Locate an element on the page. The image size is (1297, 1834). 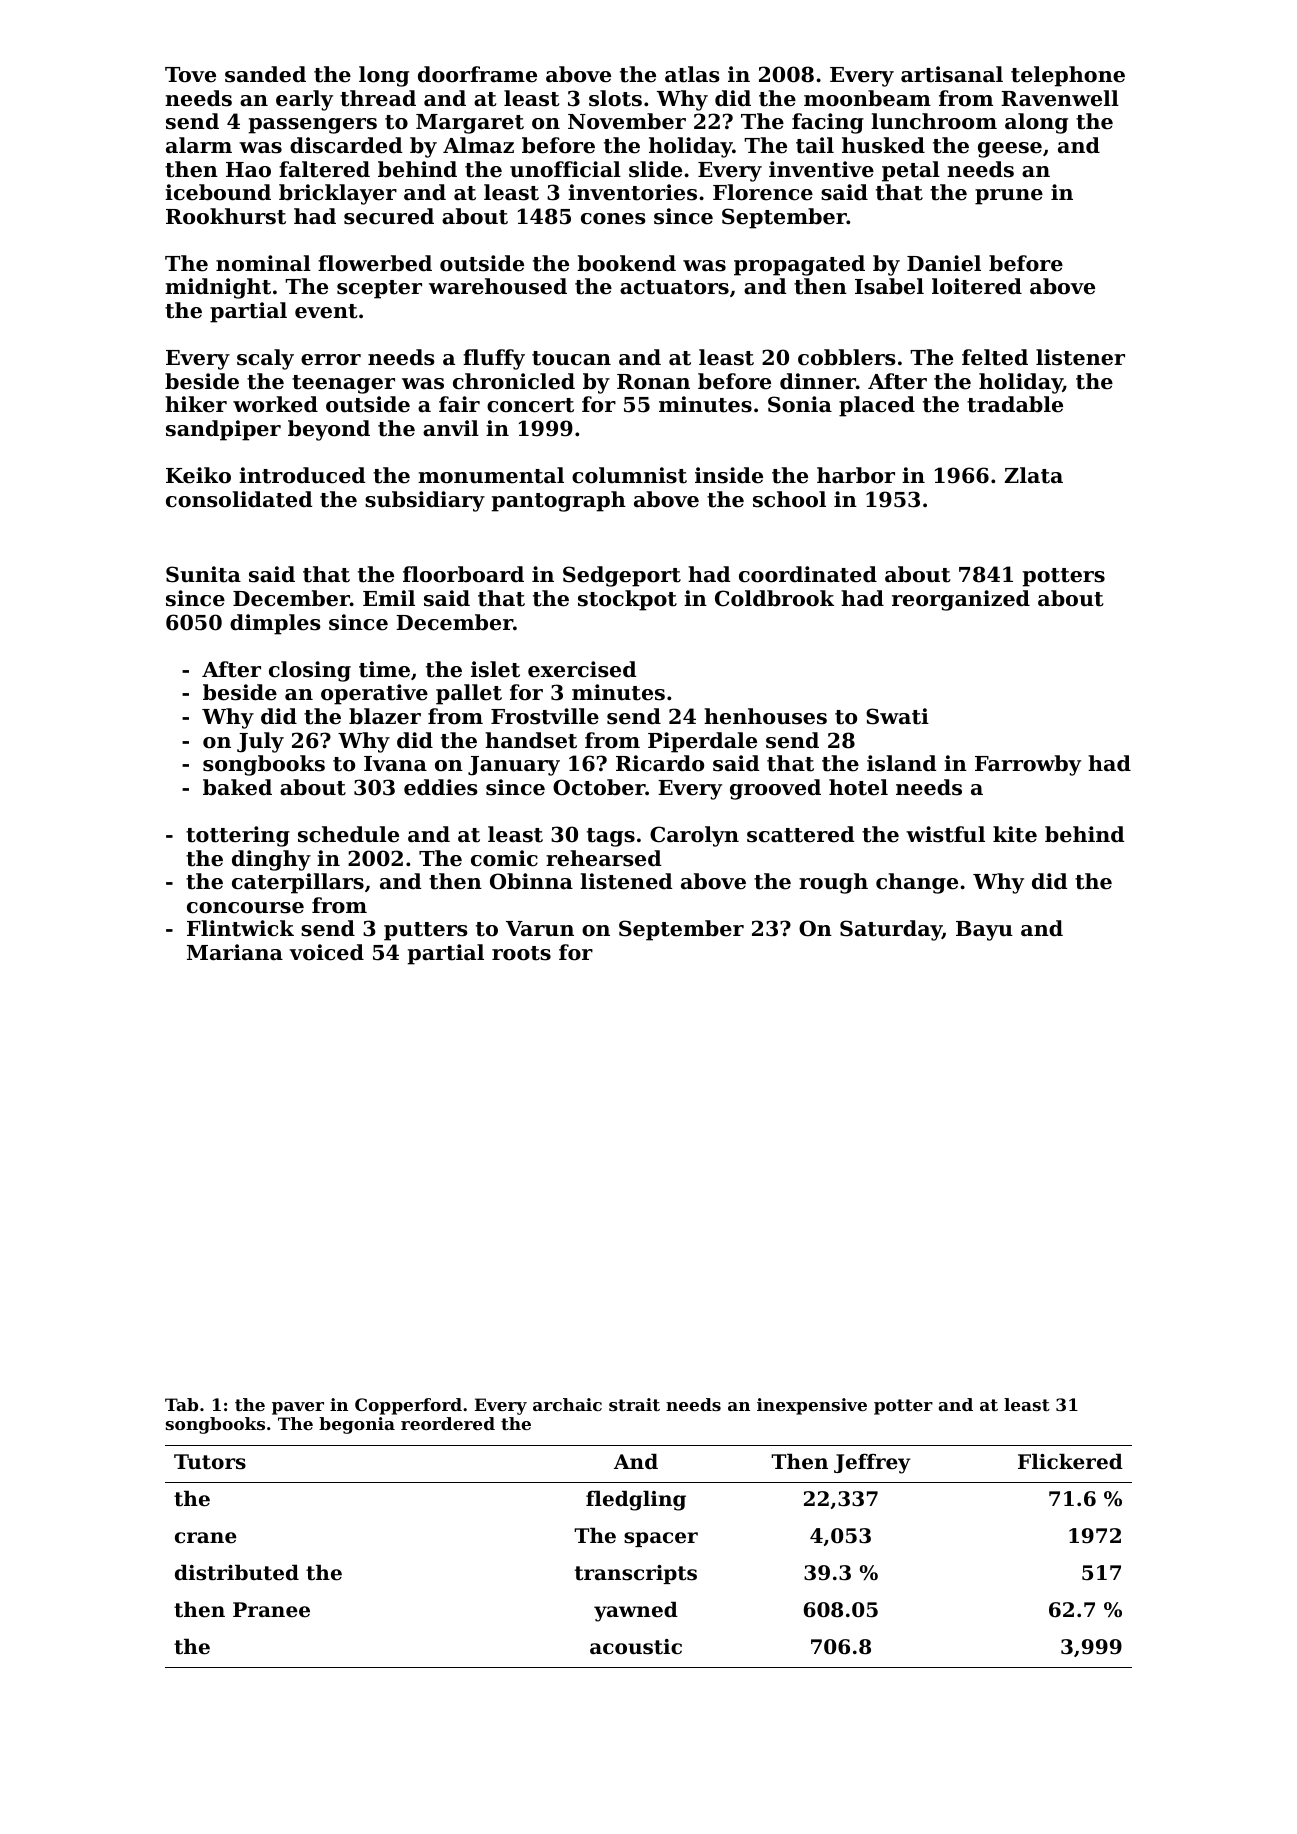
Bayu is located at coordinates (984, 931).
